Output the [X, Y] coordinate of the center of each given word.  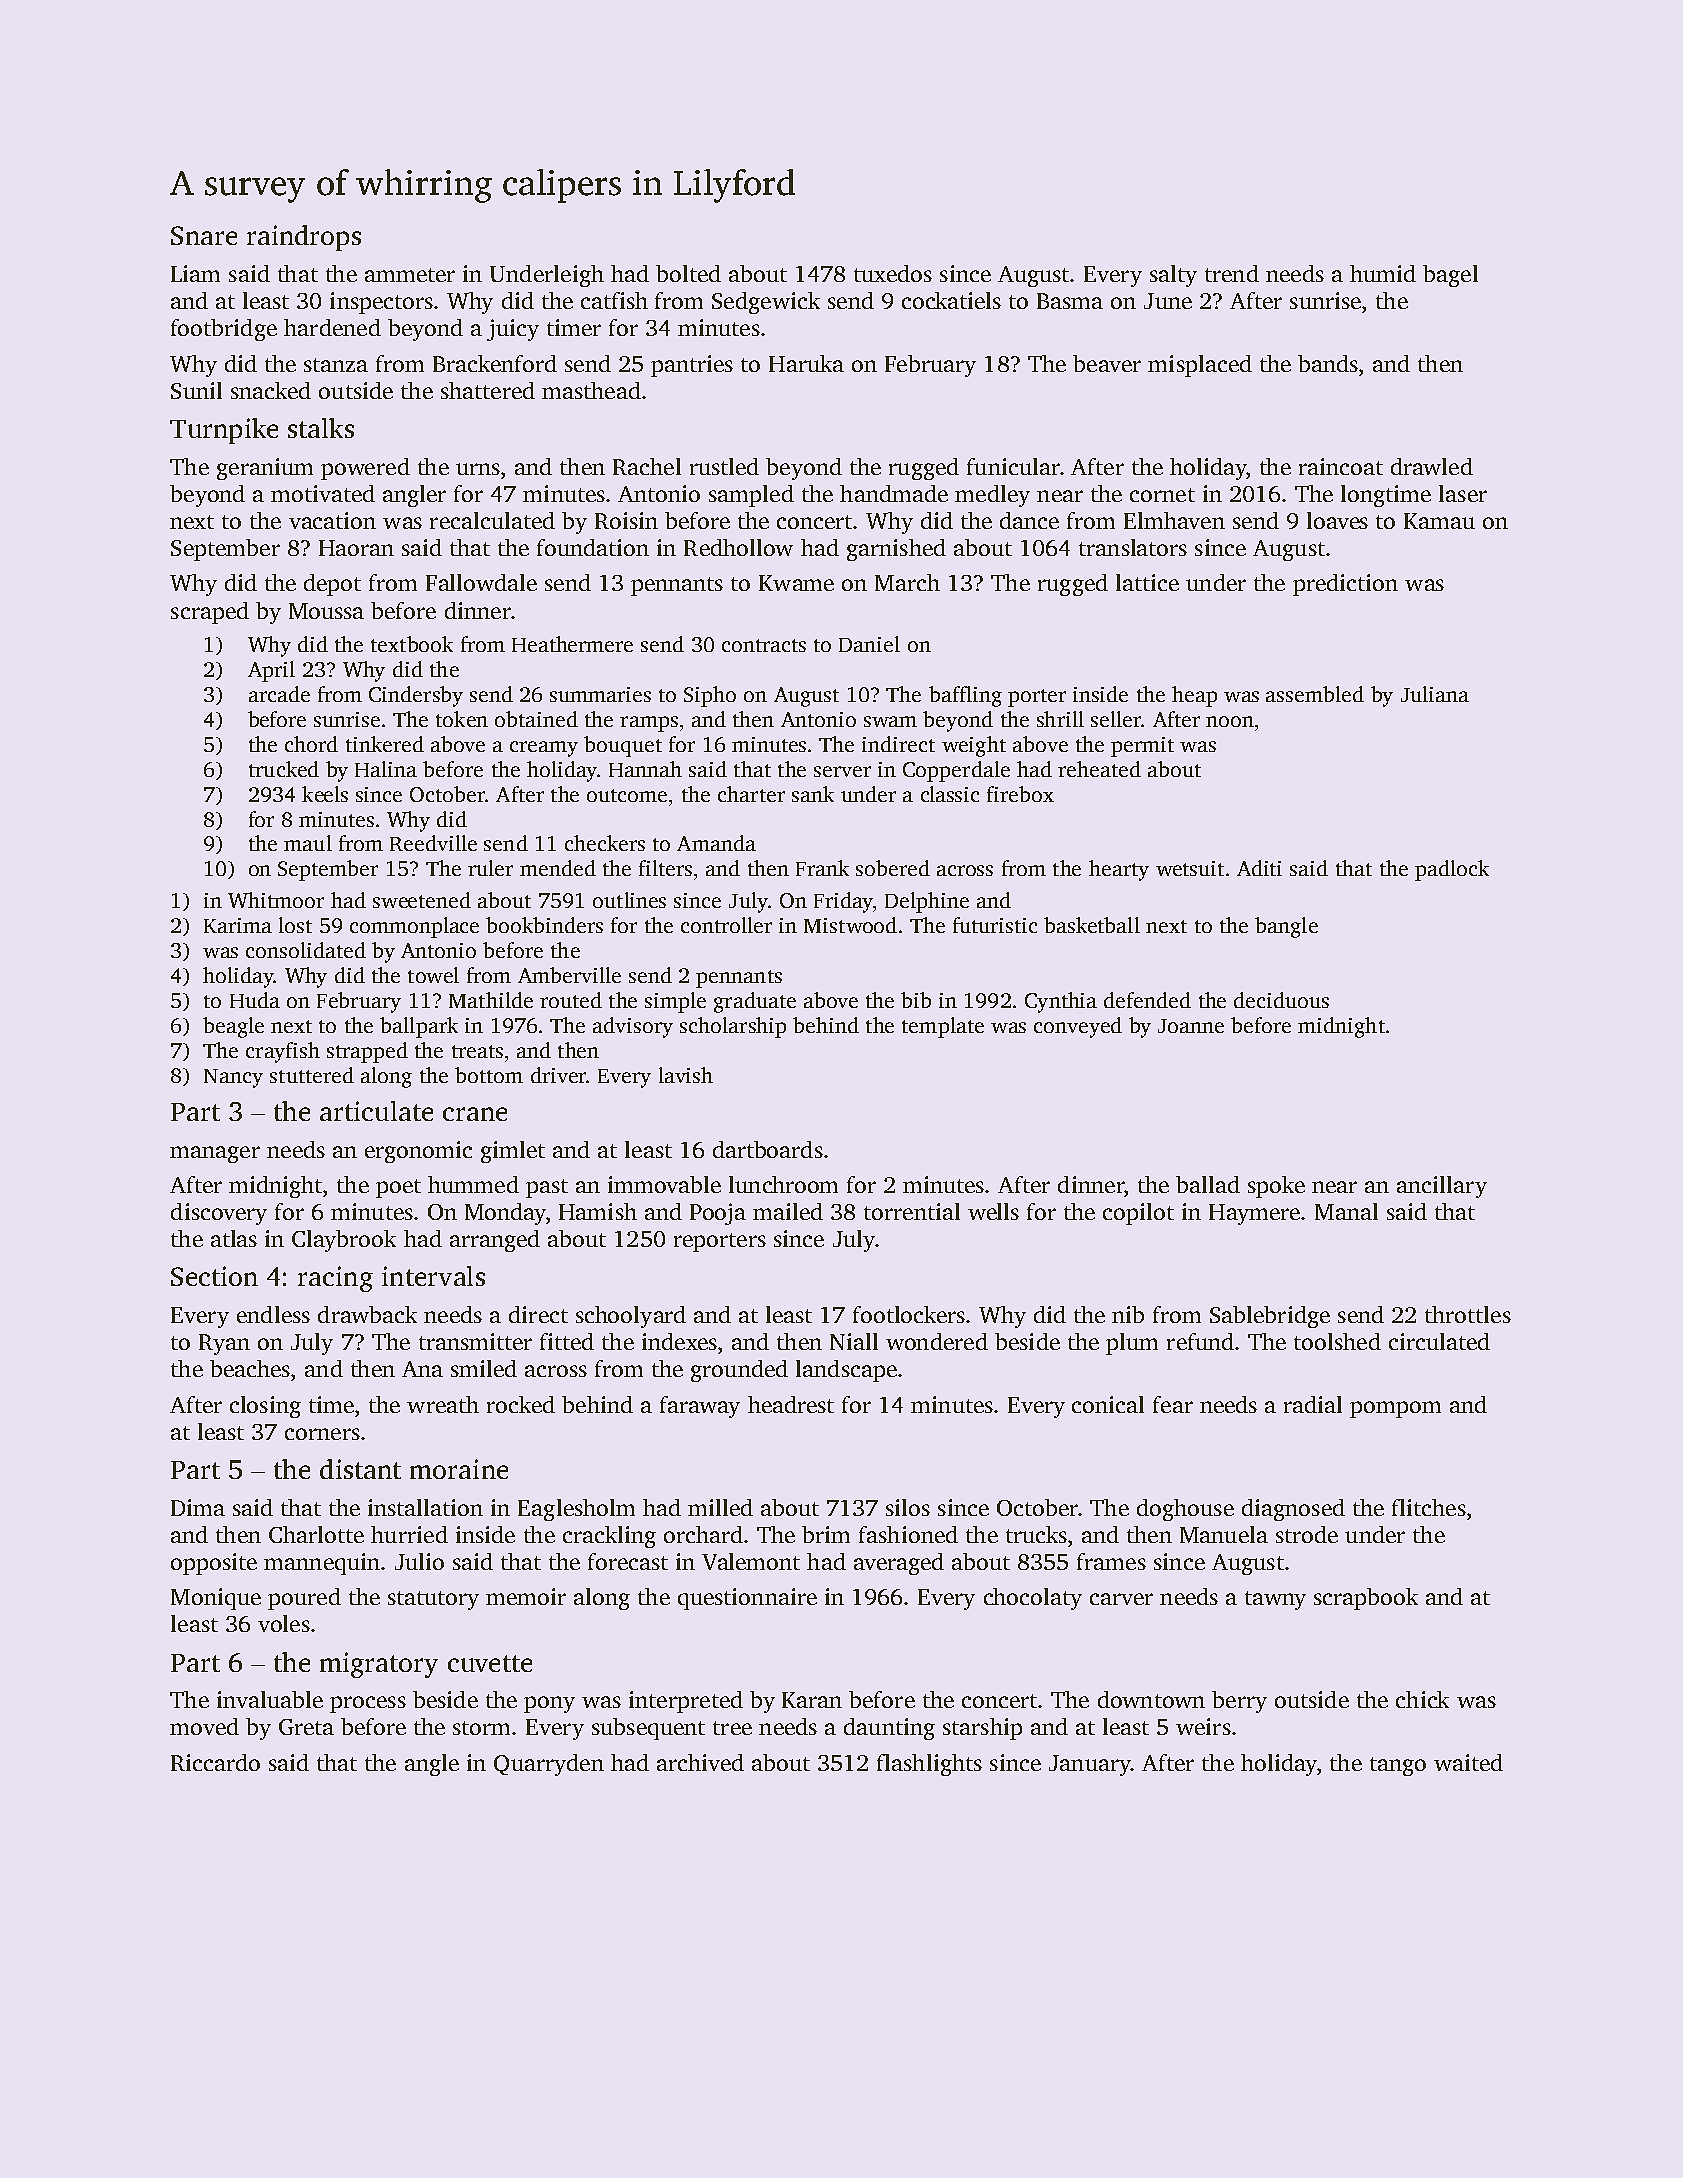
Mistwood [850, 925]
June [1168, 301]
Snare [204, 235]
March [907, 582]
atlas [234, 1238]
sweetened [422, 900]
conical [1108, 1404]
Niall [854, 1341]
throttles [1468, 1314]
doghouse [1185, 1510]
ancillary [1442, 1187]
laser [1463, 493]
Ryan [224, 1344]
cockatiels [951, 300]
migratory [379, 1665]
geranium [265, 469]
